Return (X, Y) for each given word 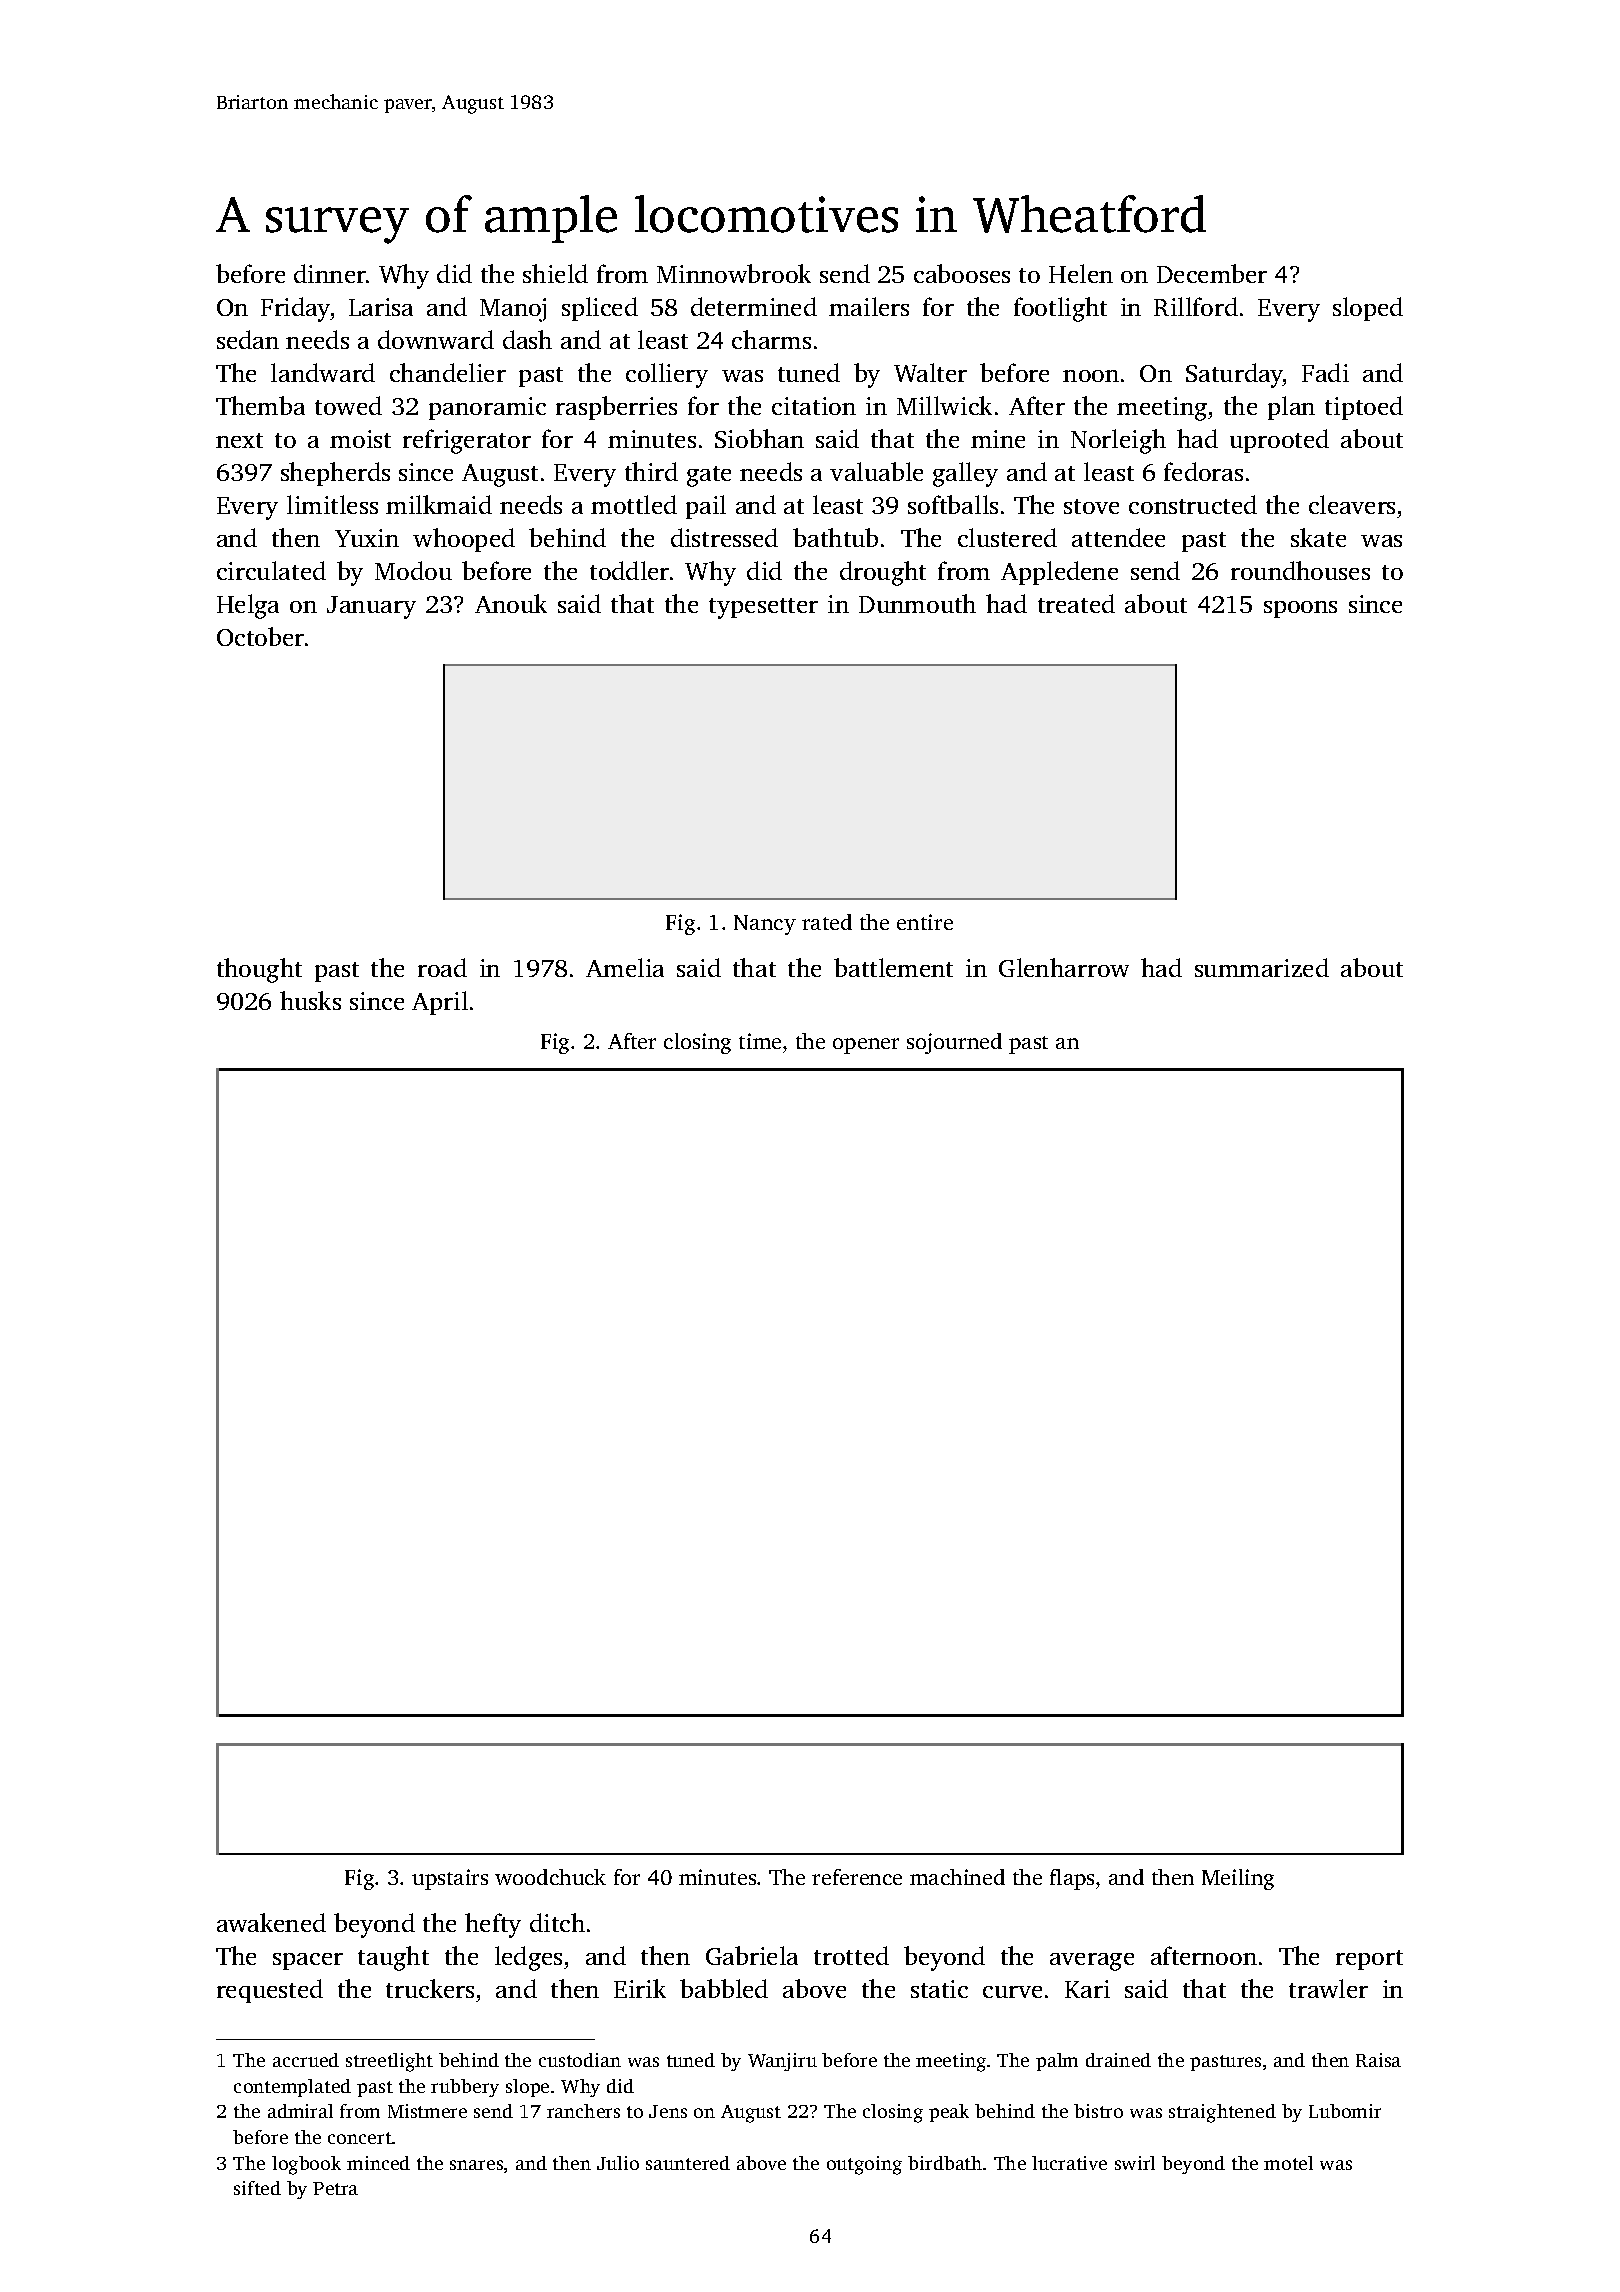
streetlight (389, 2062)
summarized (1262, 967)
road (442, 967)
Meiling (1238, 1879)
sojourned (954, 1043)
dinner (330, 273)
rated (827, 922)
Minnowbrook (734, 273)
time (760, 1041)
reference (857, 1877)
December (1212, 273)
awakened (271, 1922)
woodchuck (550, 1877)
